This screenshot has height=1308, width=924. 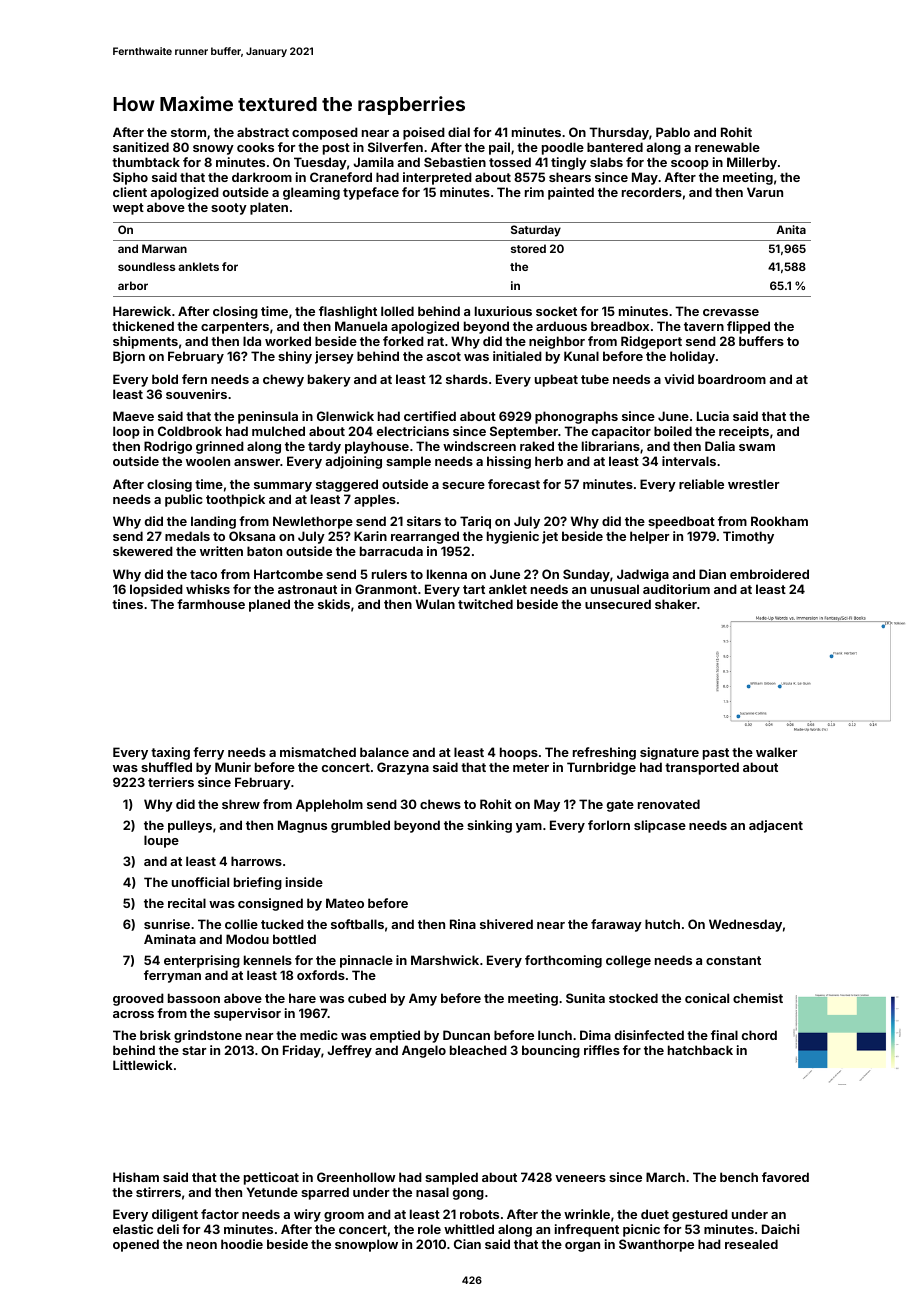 I want to click on role, so click(x=429, y=1229).
